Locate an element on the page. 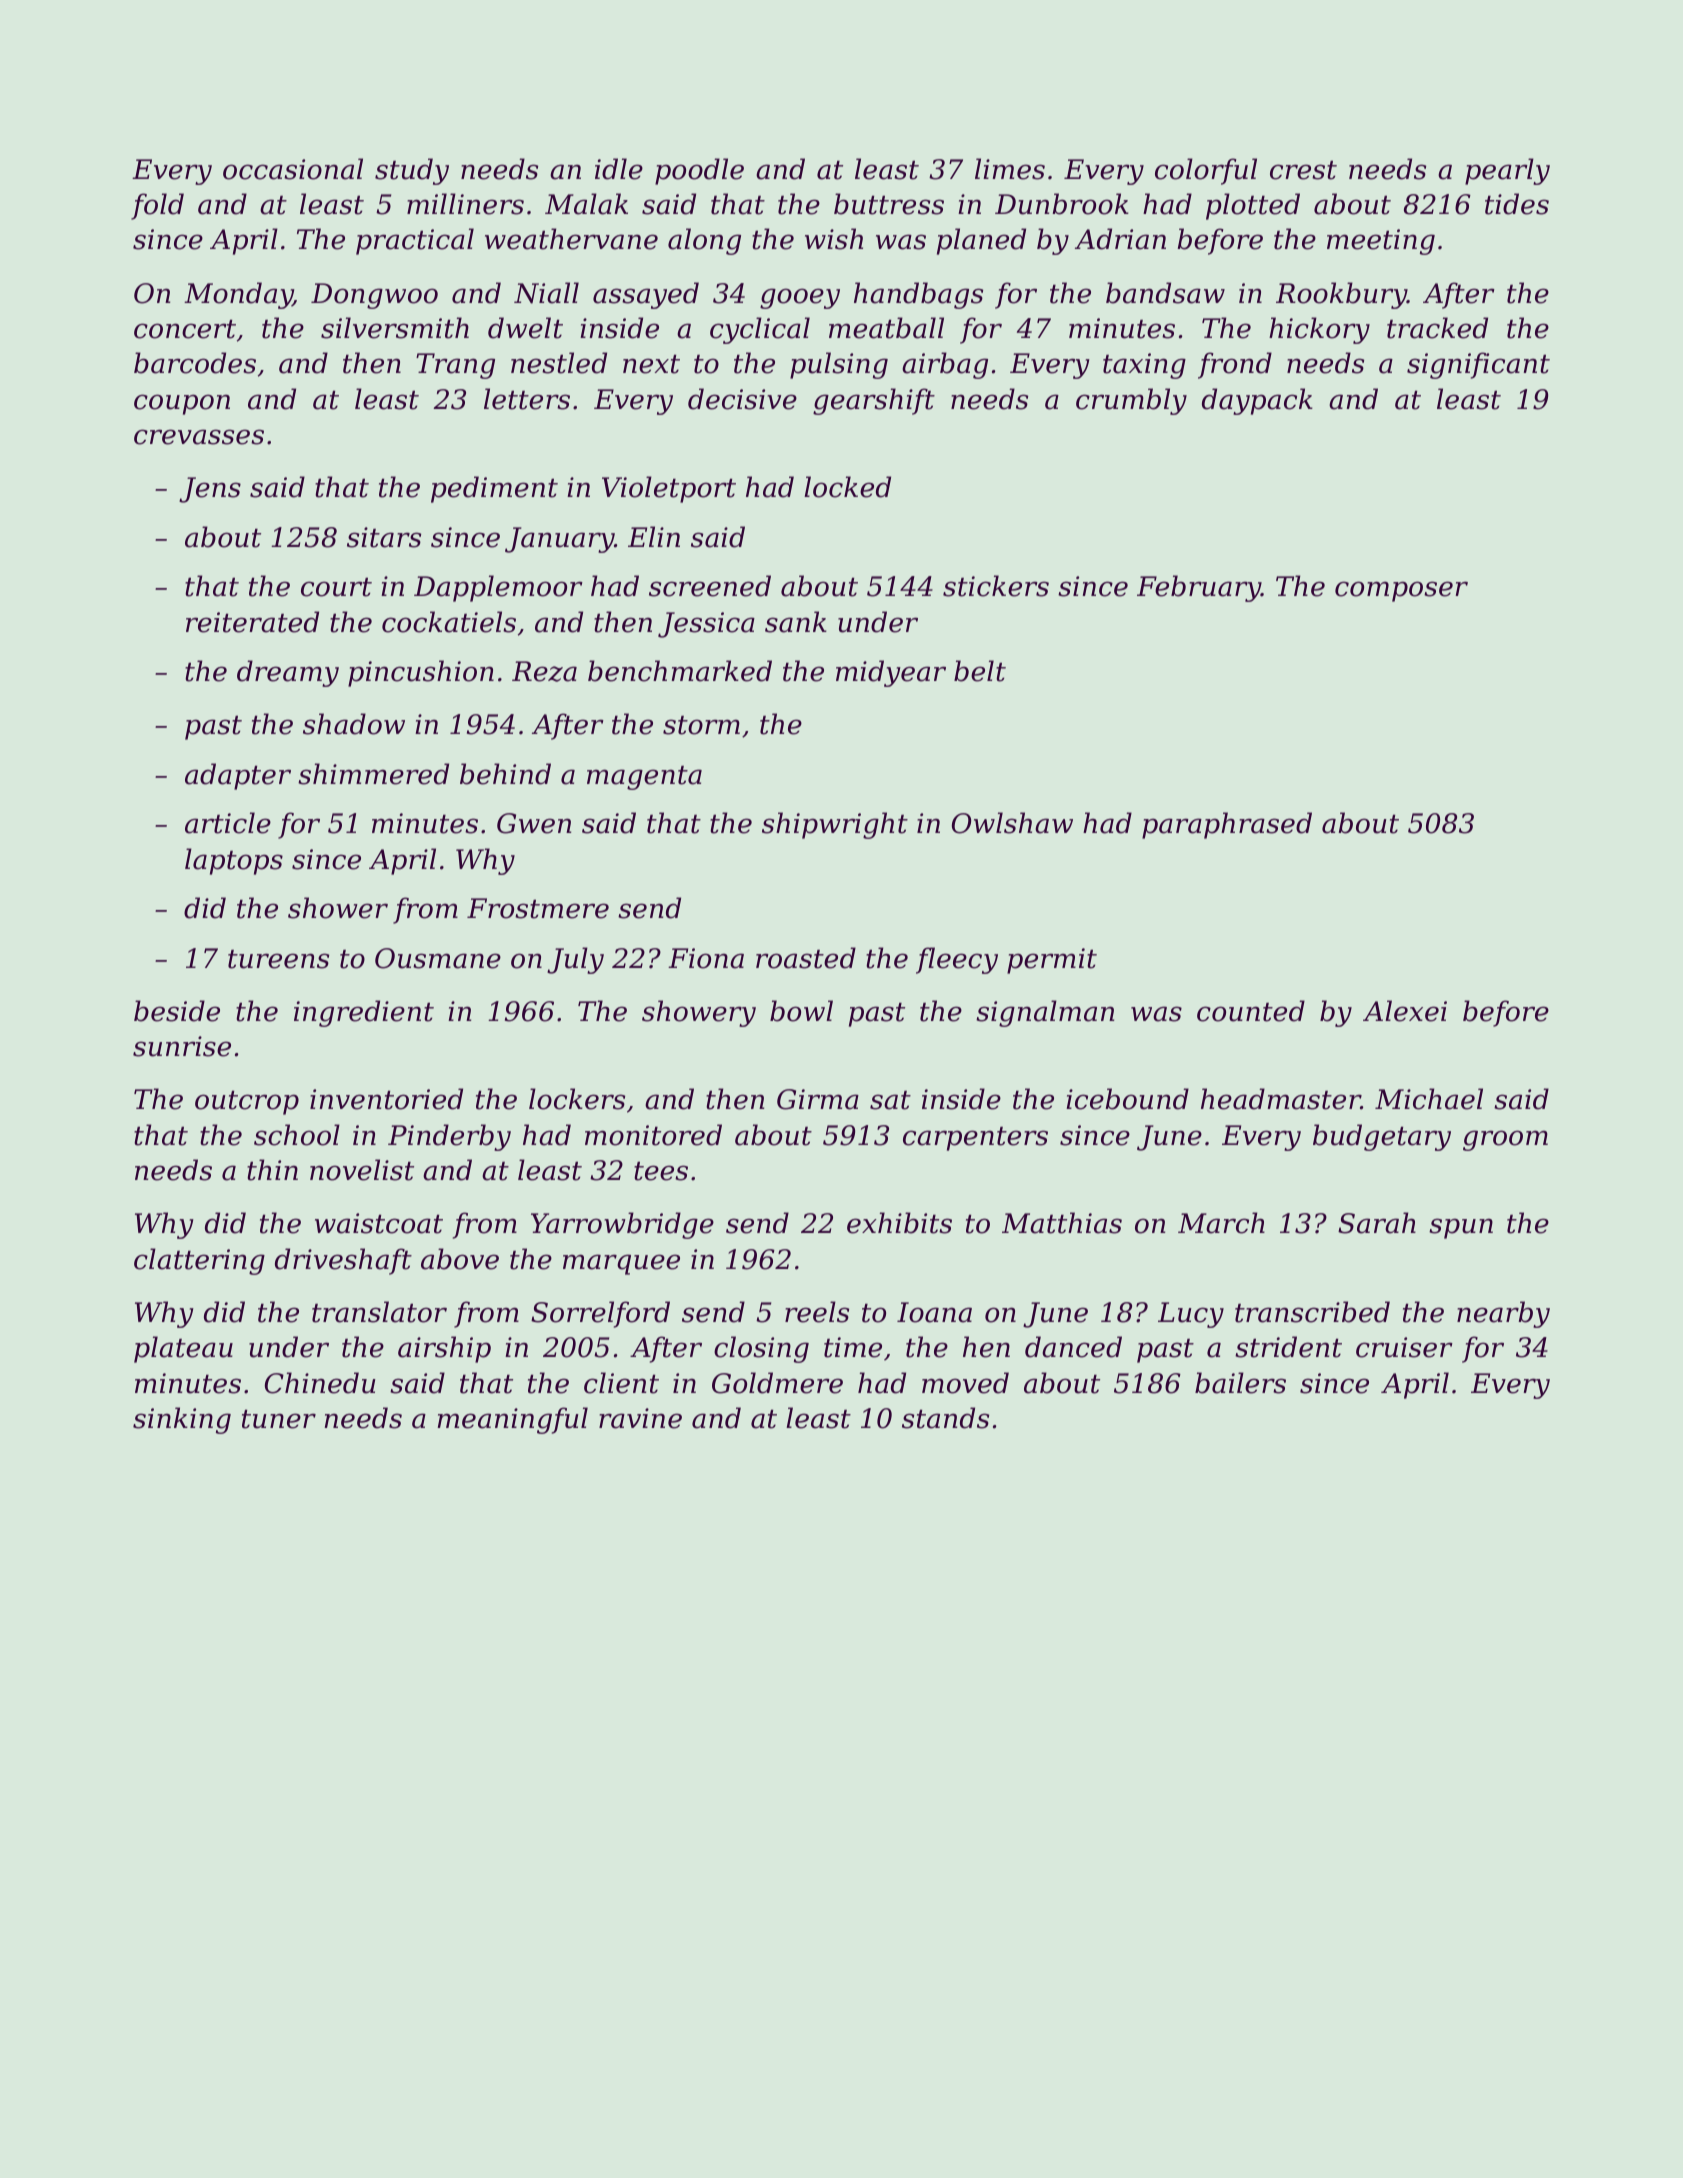  counted is located at coordinates (1251, 1011).
